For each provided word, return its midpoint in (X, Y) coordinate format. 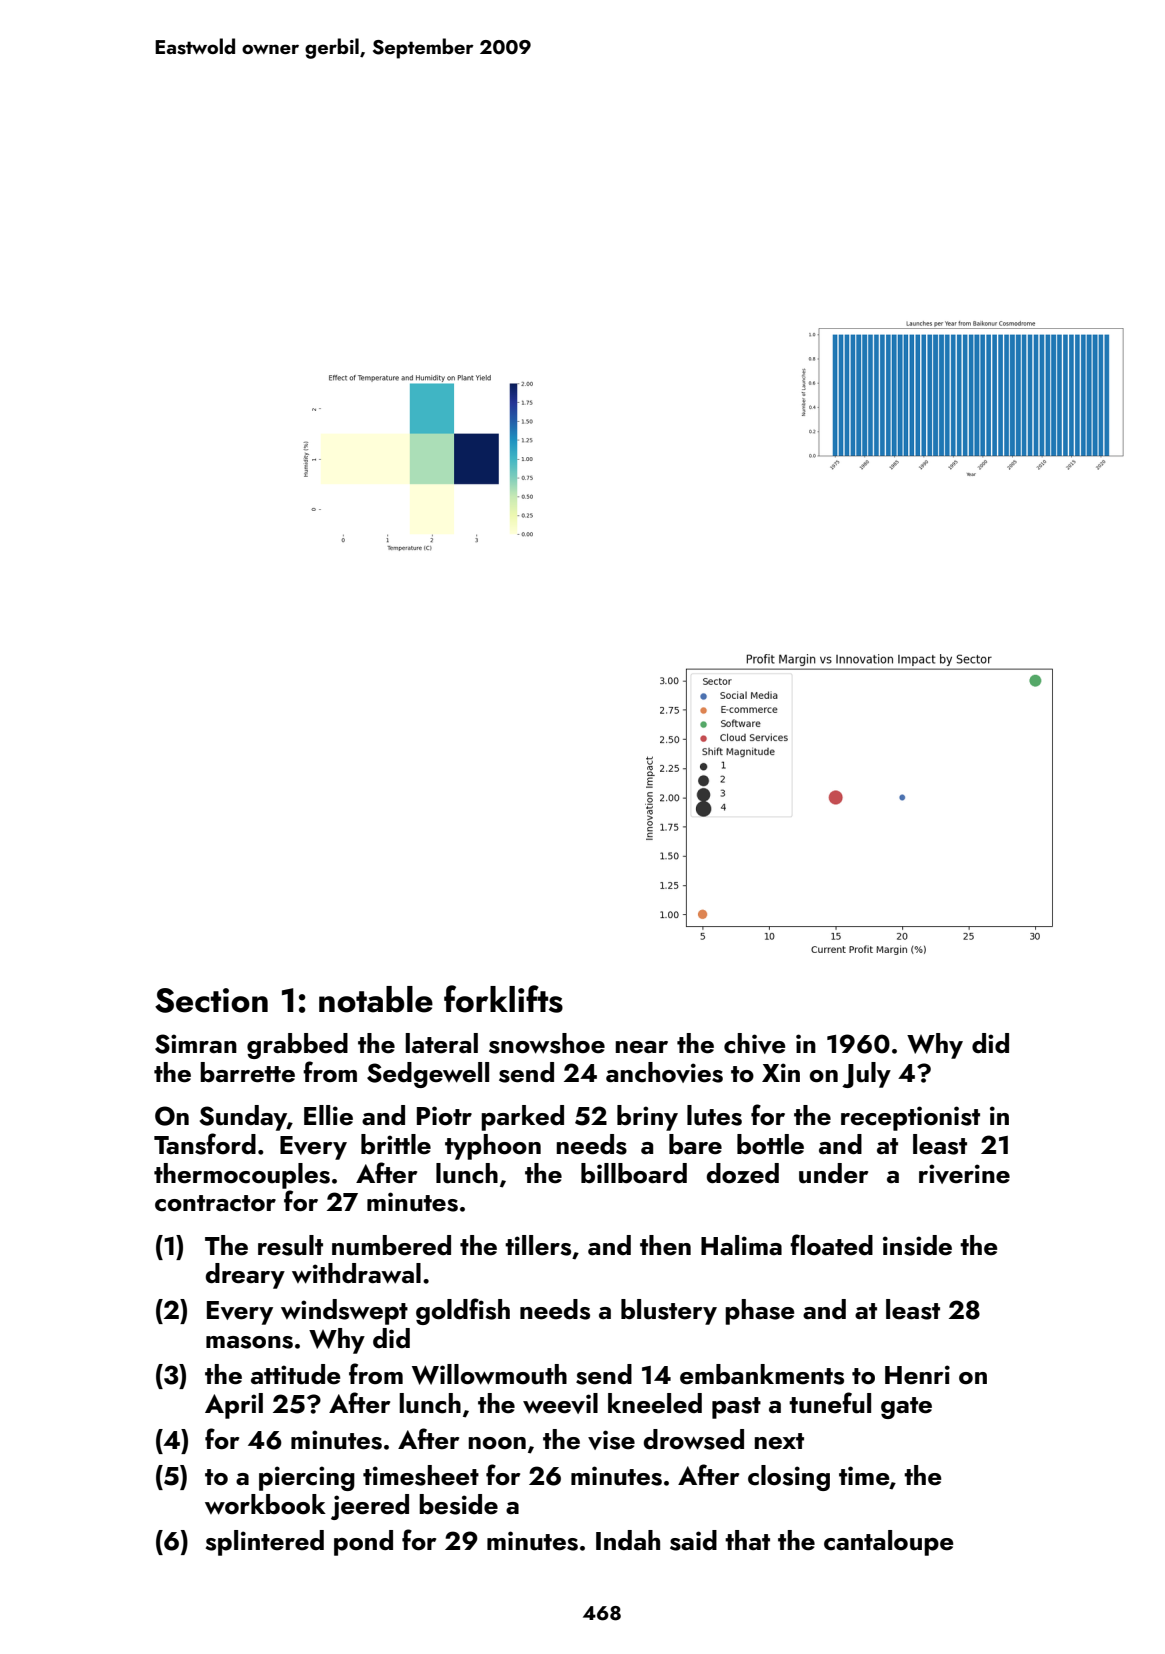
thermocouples (242, 1176)
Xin (781, 1072)
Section (211, 1000)
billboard (634, 1173)
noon (497, 1443)
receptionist (910, 1118)
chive (755, 1043)
